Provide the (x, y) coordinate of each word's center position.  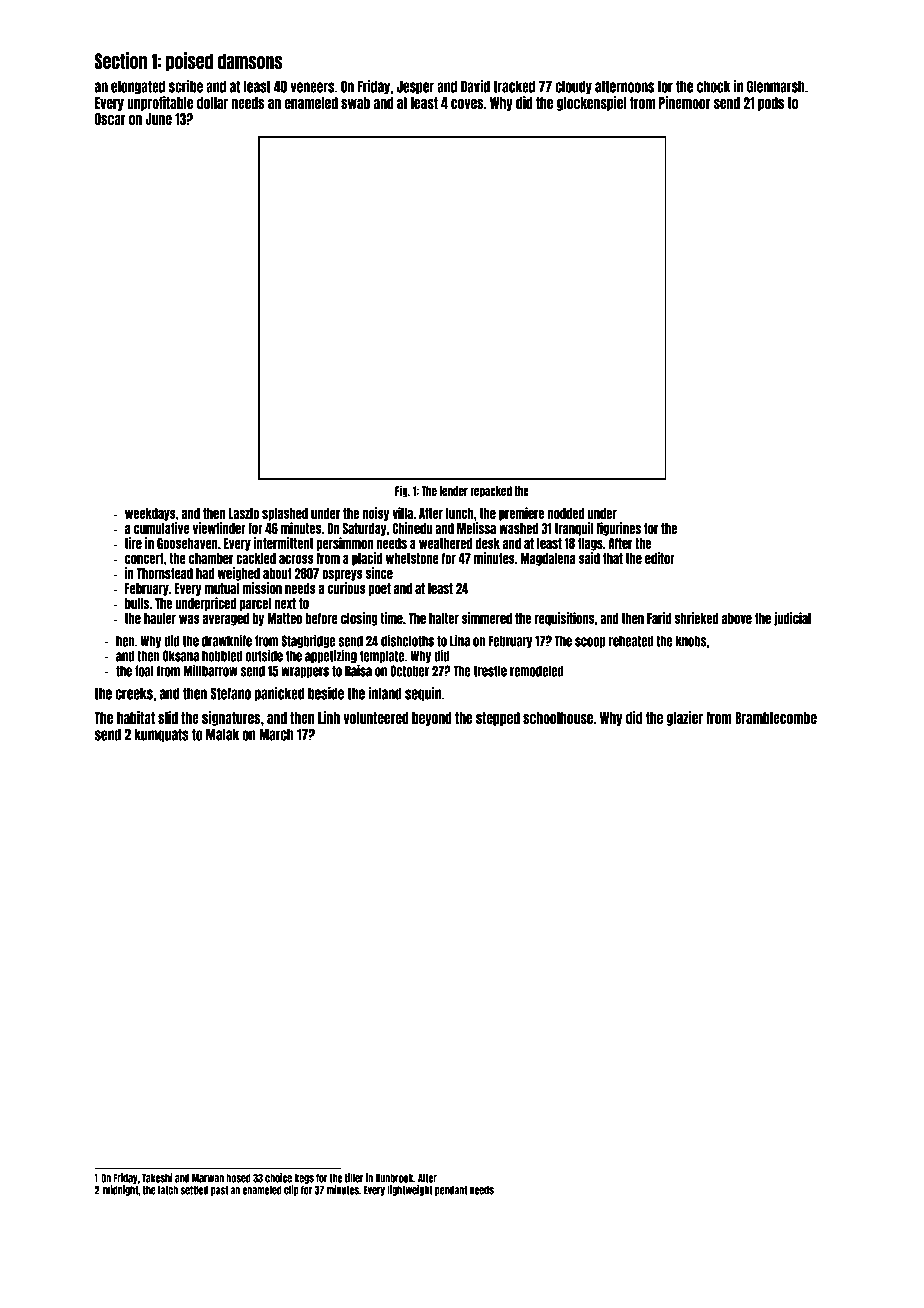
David (475, 86)
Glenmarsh (776, 86)
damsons (250, 61)
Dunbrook (395, 1178)
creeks (134, 693)
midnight (120, 1190)
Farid (659, 618)
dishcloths (407, 641)
